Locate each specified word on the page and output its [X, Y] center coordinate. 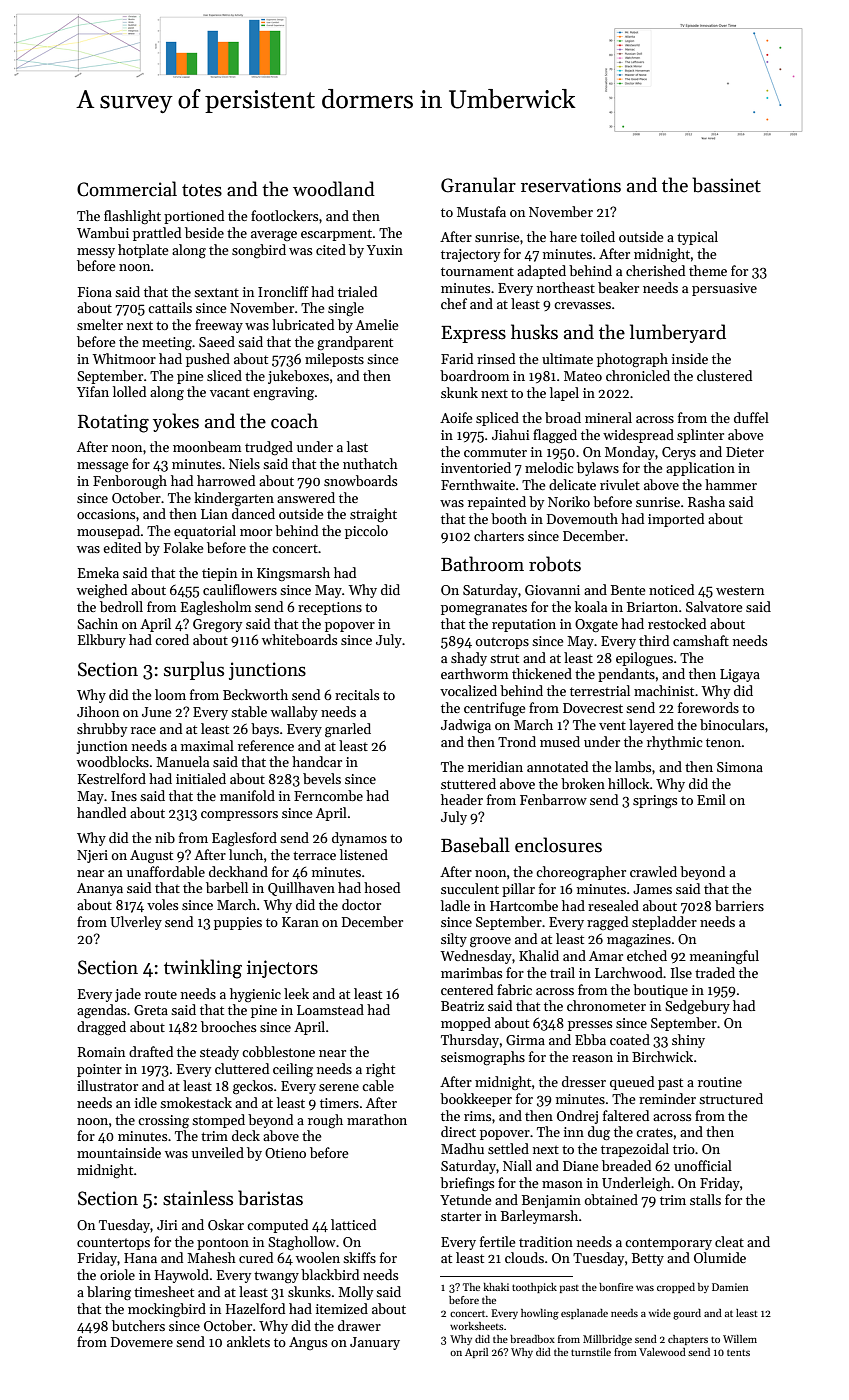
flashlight [132, 217]
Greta [151, 1010]
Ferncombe [328, 795]
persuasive [724, 289]
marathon [377, 1119]
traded [715, 972]
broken [583, 783]
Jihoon [98, 711]
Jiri [167, 1225]
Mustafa [481, 211]
